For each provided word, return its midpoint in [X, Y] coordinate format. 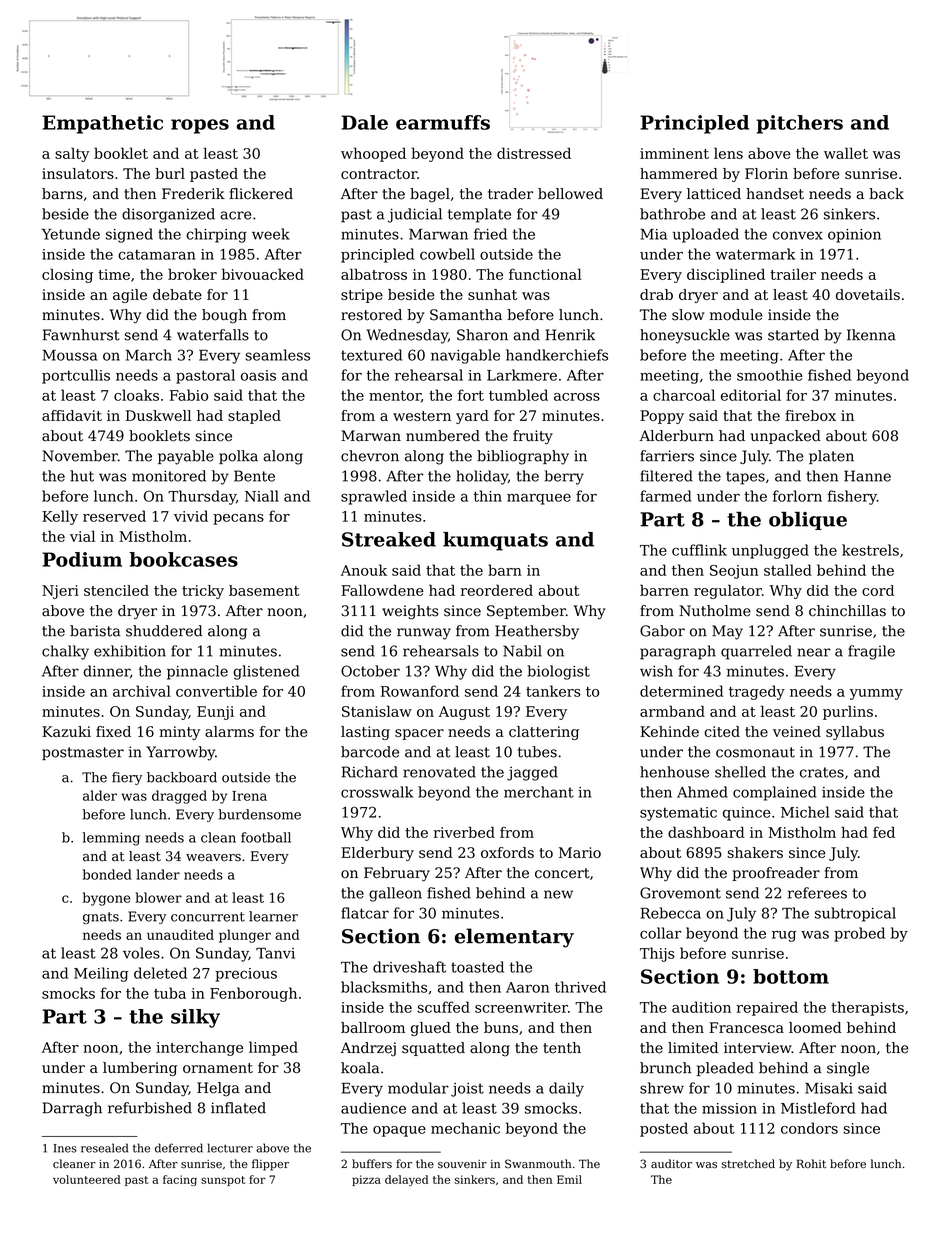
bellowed [570, 194]
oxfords [507, 852]
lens [728, 153]
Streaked [389, 539]
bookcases [183, 559]
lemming [111, 839]
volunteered [86, 1179]
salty [72, 154]
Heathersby [537, 632]
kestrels [870, 550]
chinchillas [847, 611]
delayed [406, 1180]
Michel [805, 812]
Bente [254, 476]
